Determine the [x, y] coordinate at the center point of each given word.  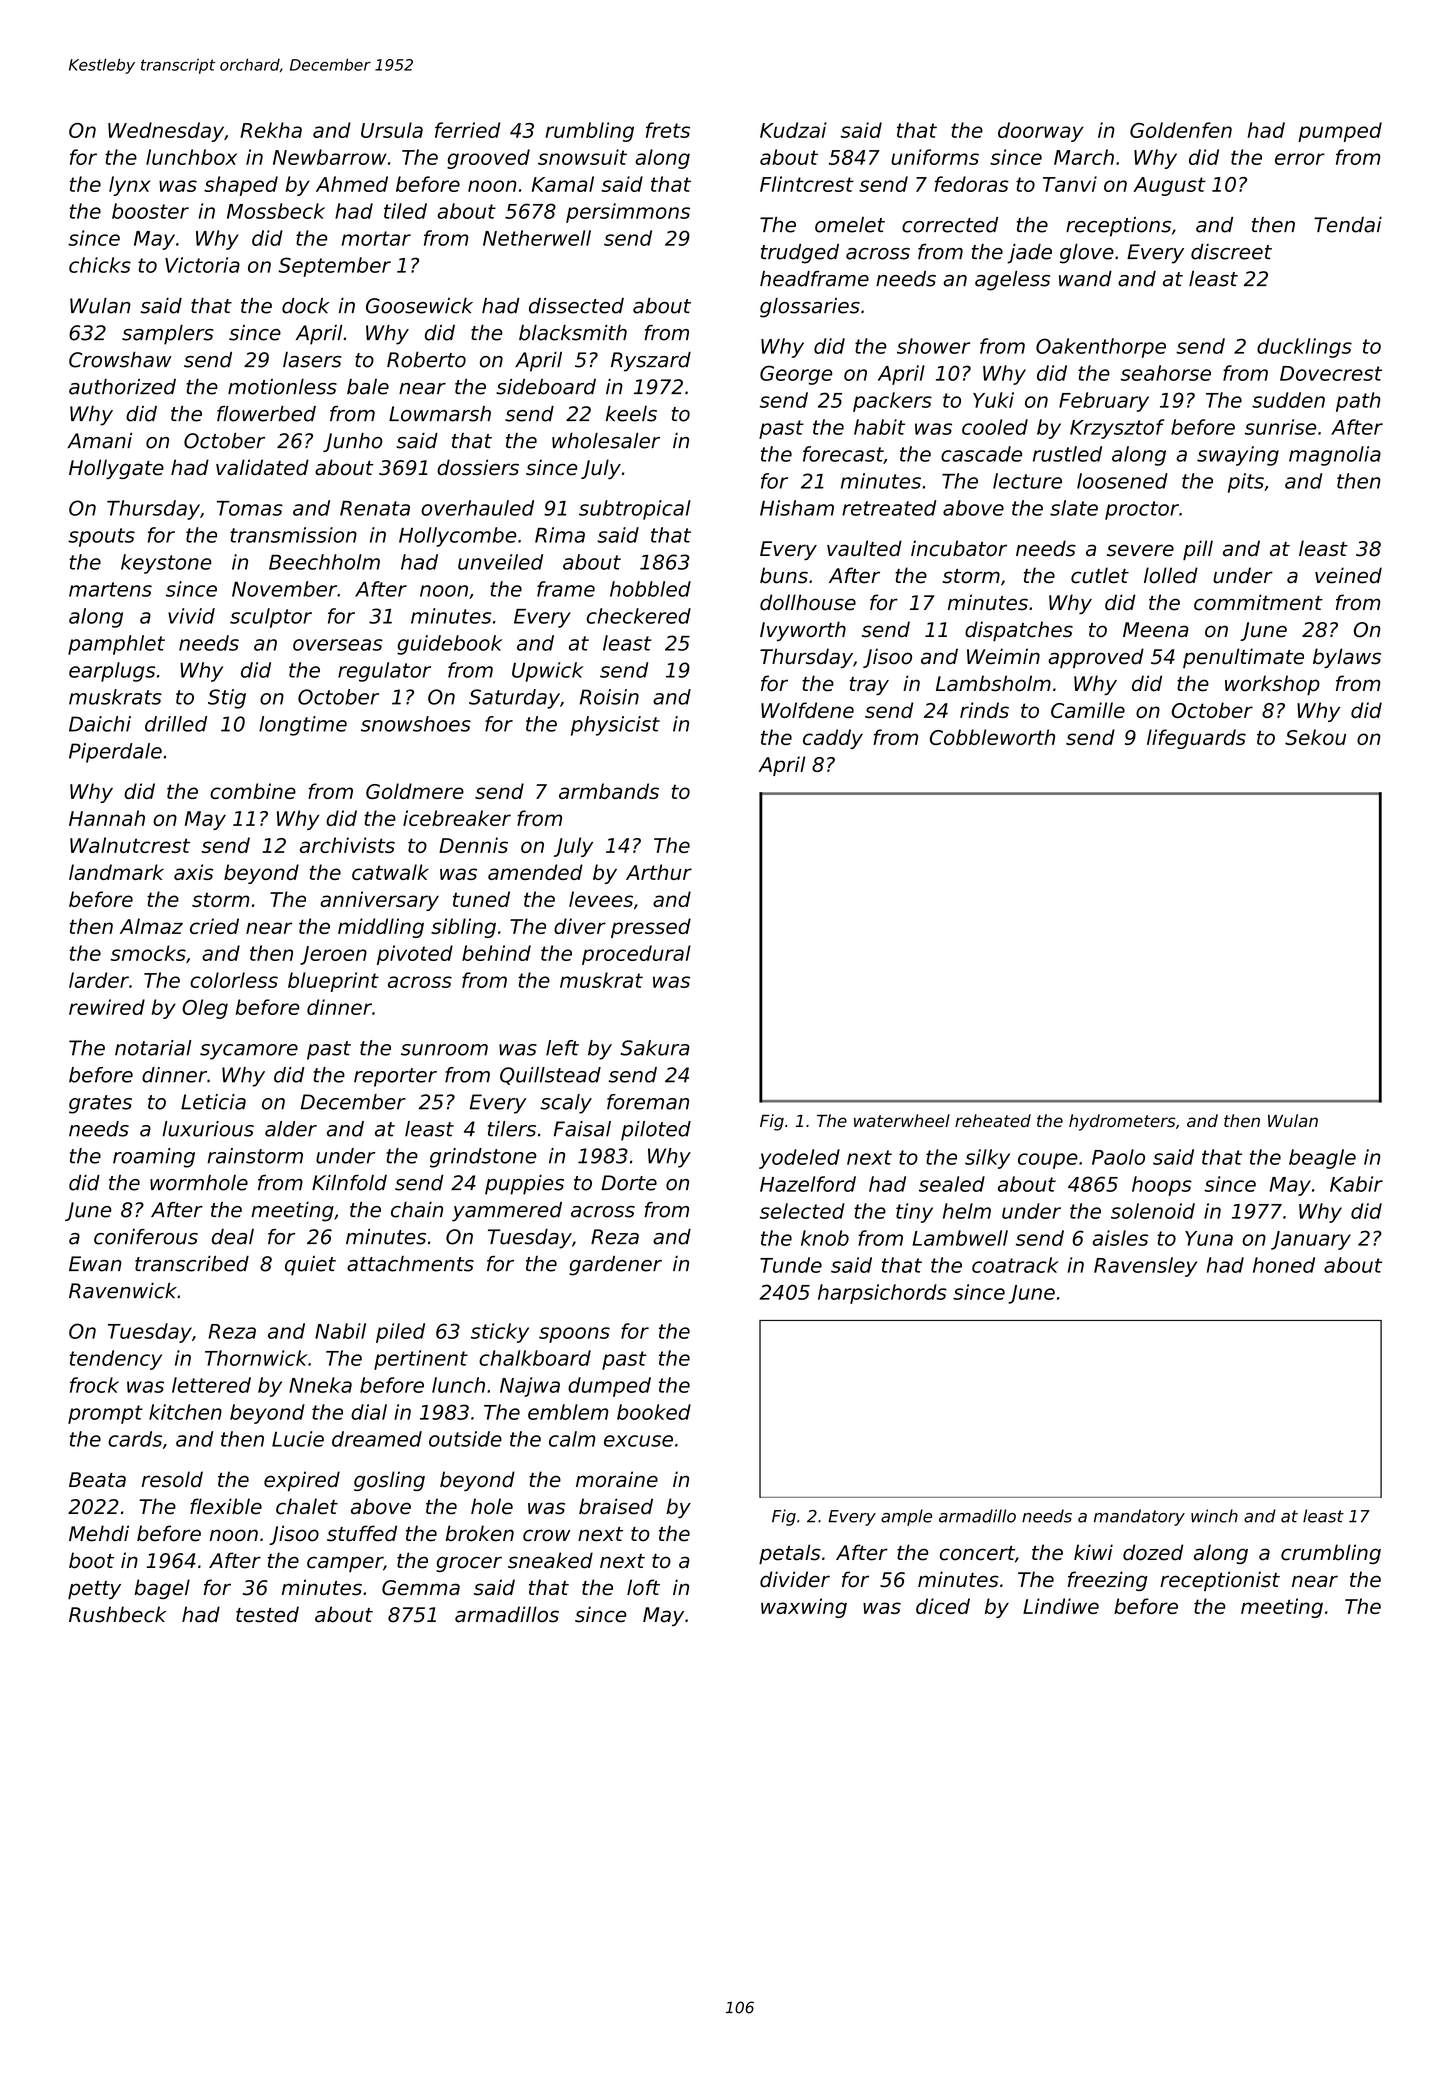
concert [977, 1553]
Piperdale [115, 753]
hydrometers [1122, 1122]
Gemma [421, 1588]
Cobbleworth [992, 737]
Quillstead [550, 1076]
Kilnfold [349, 1183]
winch [1214, 1516]
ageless [1012, 281]
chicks [100, 265]
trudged [800, 254]
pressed [651, 928]
